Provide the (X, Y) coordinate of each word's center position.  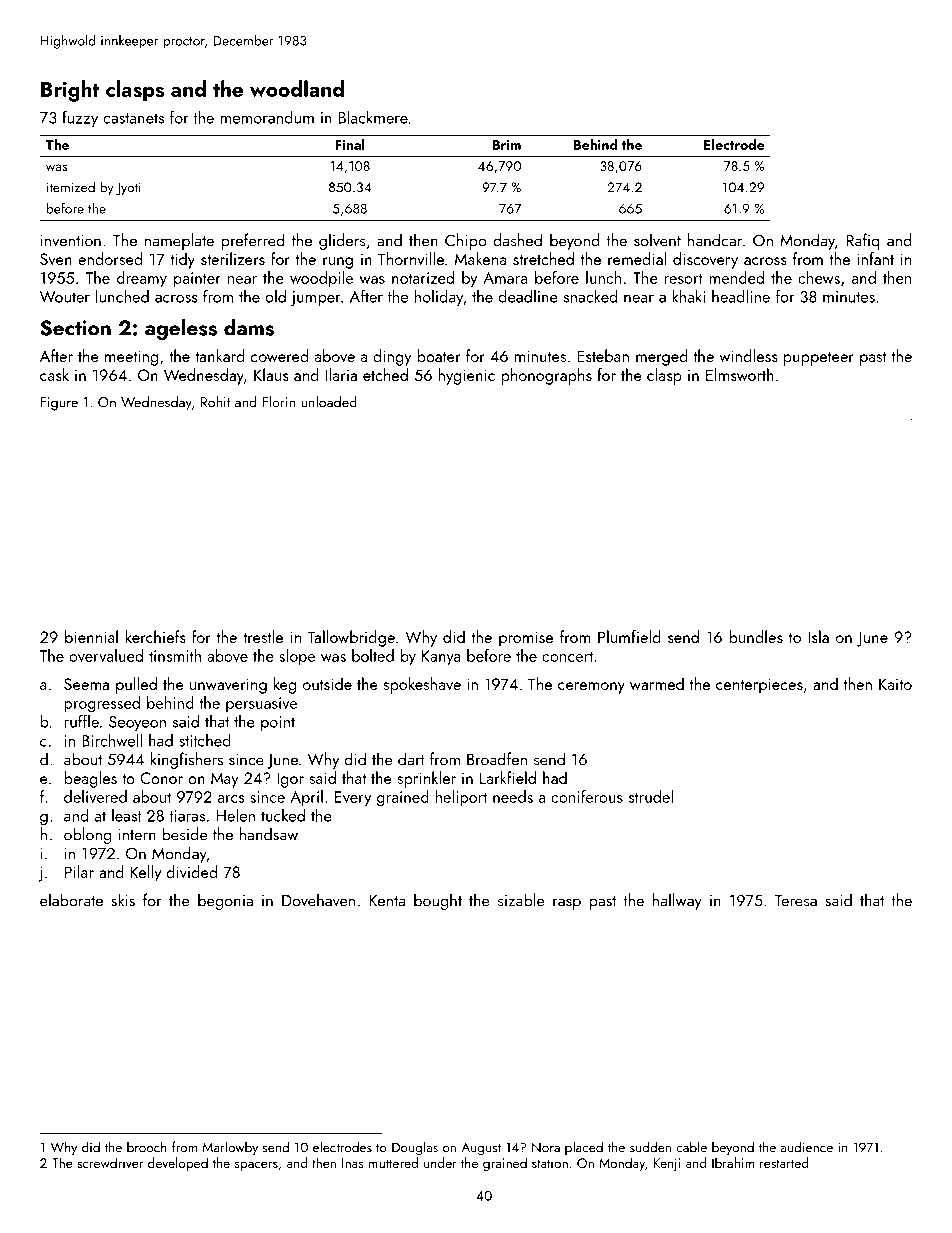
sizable (521, 900)
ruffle (82, 721)
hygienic (466, 376)
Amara (505, 278)
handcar (715, 240)
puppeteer (819, 359)
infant (875, 258)
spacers (256, 1166)
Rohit (215, 402)
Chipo (466, 241)
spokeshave (422, 685)
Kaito (895, 684)
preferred (253, 241)
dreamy (142, 279)
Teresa (796, 901)
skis (123, 900)
